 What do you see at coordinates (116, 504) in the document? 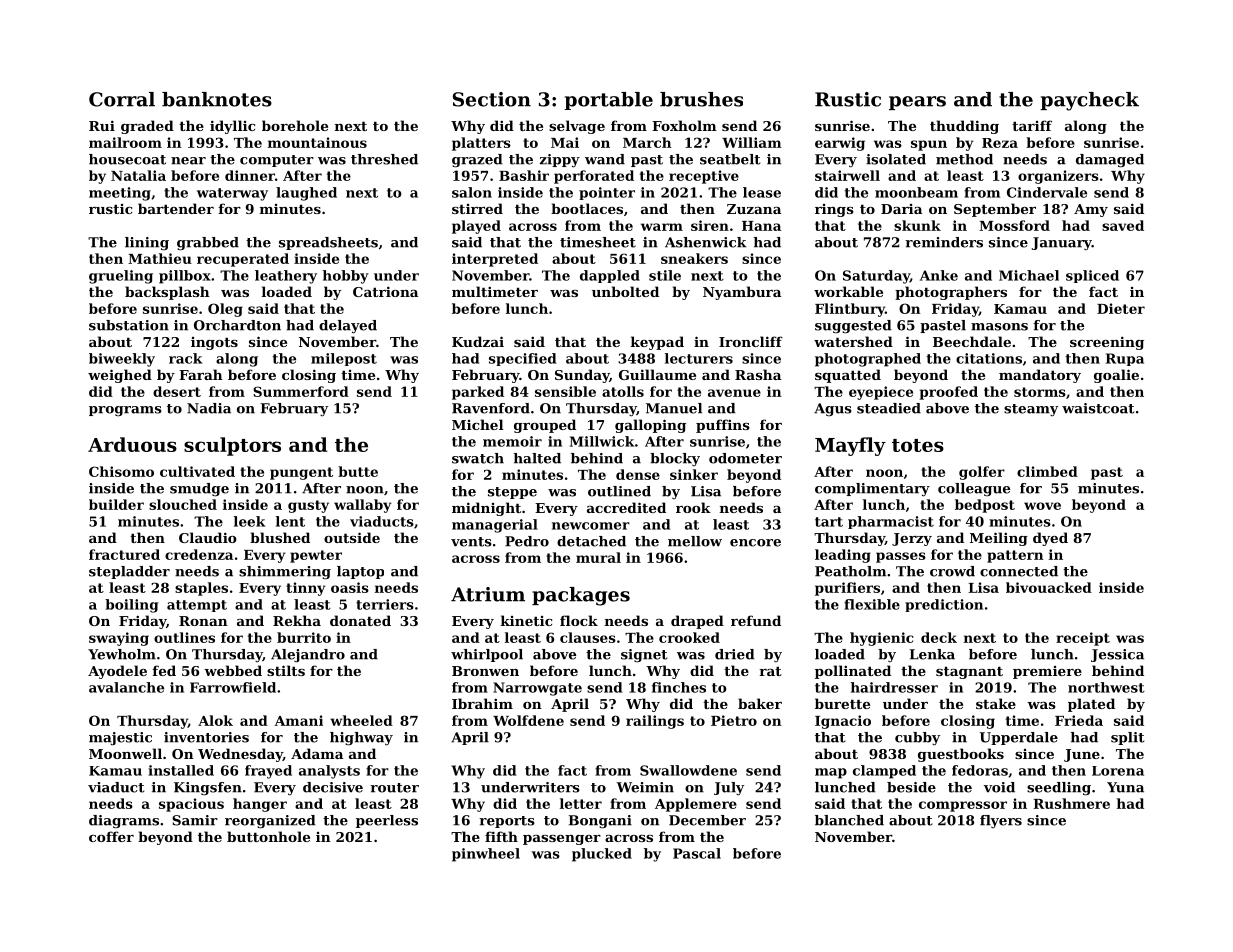
I see `builder` at bounding box center [116, 504].
